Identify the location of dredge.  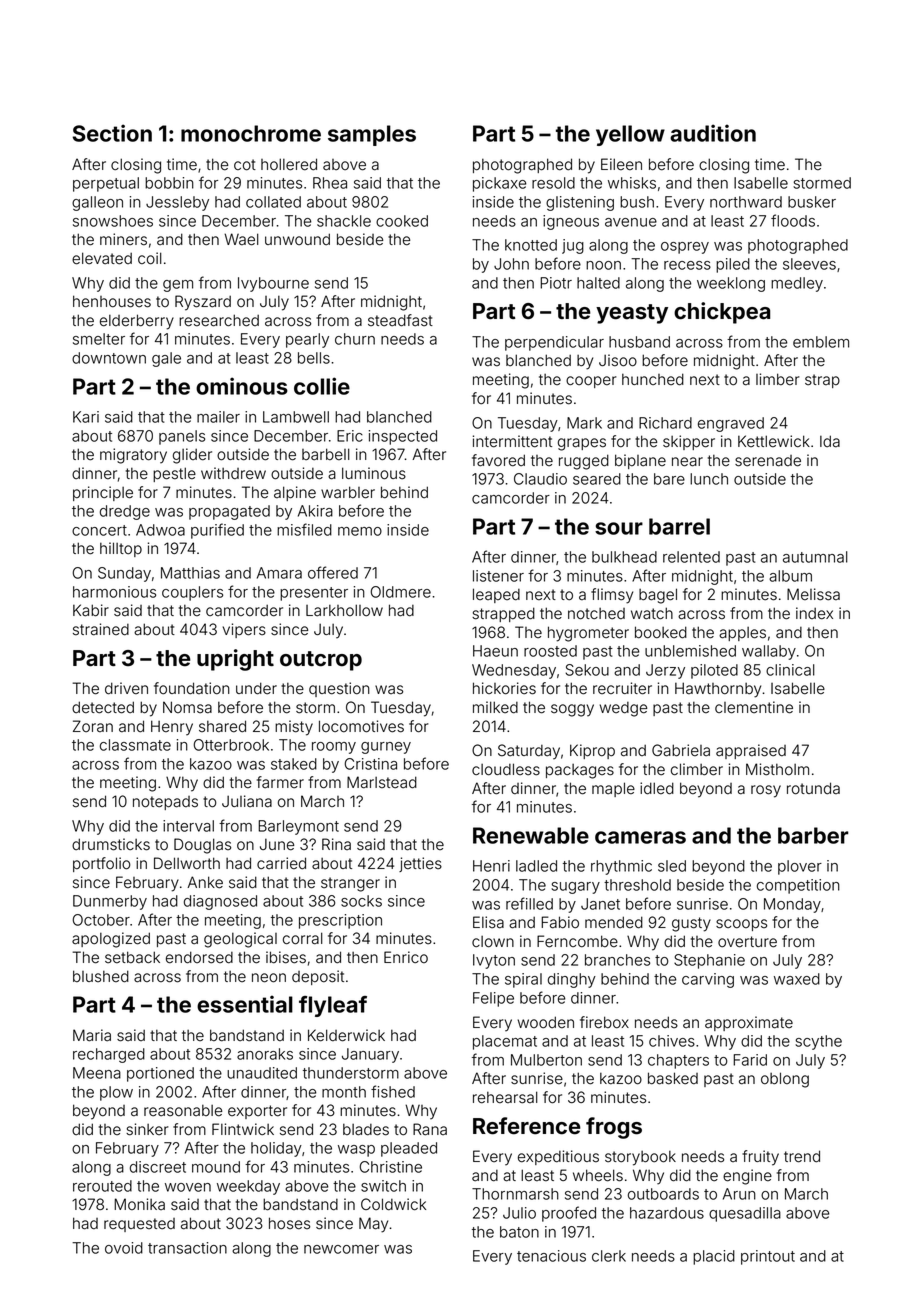
(125, 512).
